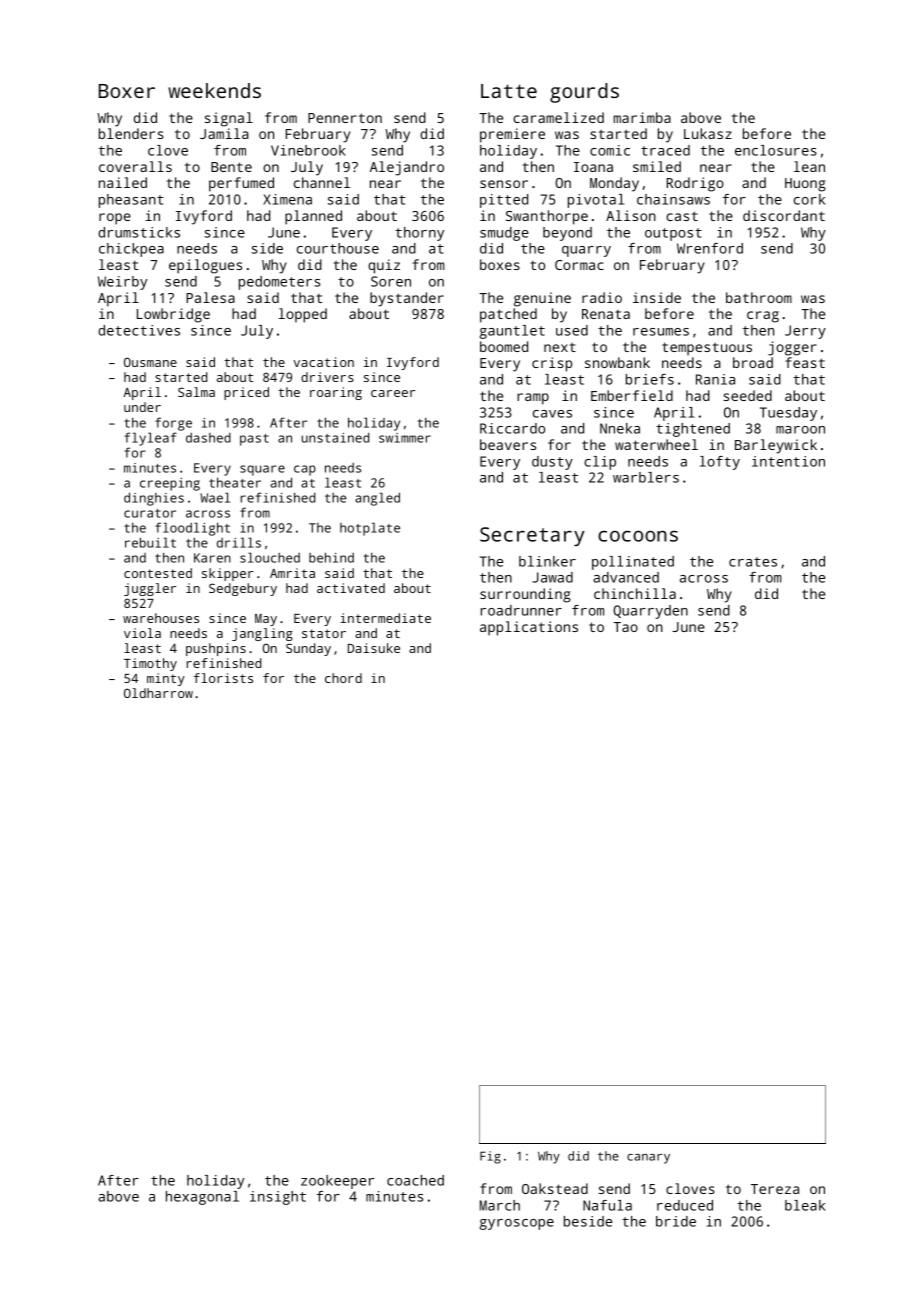 This image has width=924, height=1308. What do you see at coordinates (337, 1182) in the image?
I see `zookeeper` at bounding box center [337, 1182].
